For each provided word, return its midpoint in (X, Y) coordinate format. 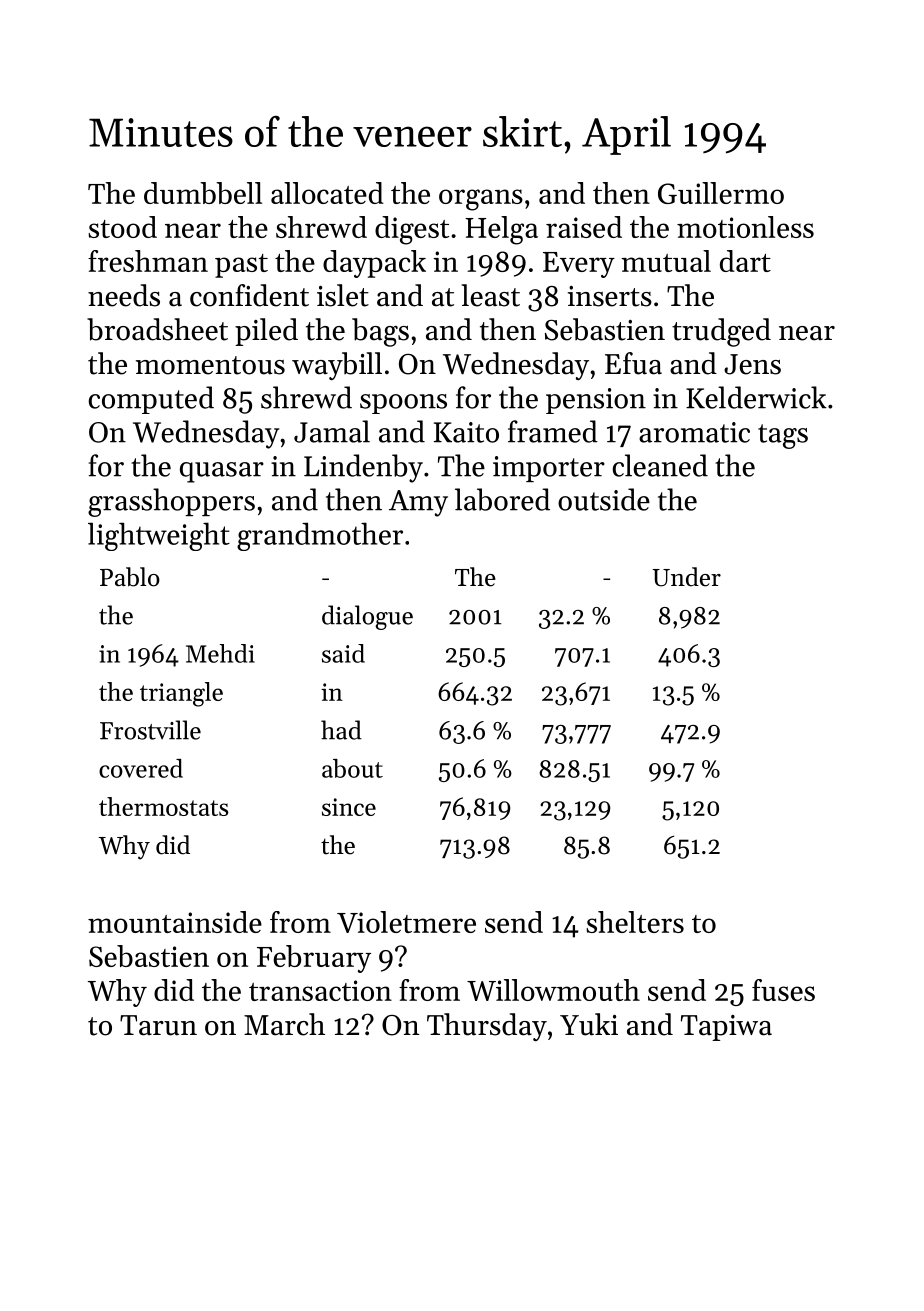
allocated (327, 193)
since (349, 807)
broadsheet (157, 329)
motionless (745, 227)
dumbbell (203, 193)
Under (686, 577)
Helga (501, 230)
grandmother (320, 536)
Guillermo (721, 193)
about (352, 768)
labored (502, 499)
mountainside (175, 922)
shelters (635, 922)
